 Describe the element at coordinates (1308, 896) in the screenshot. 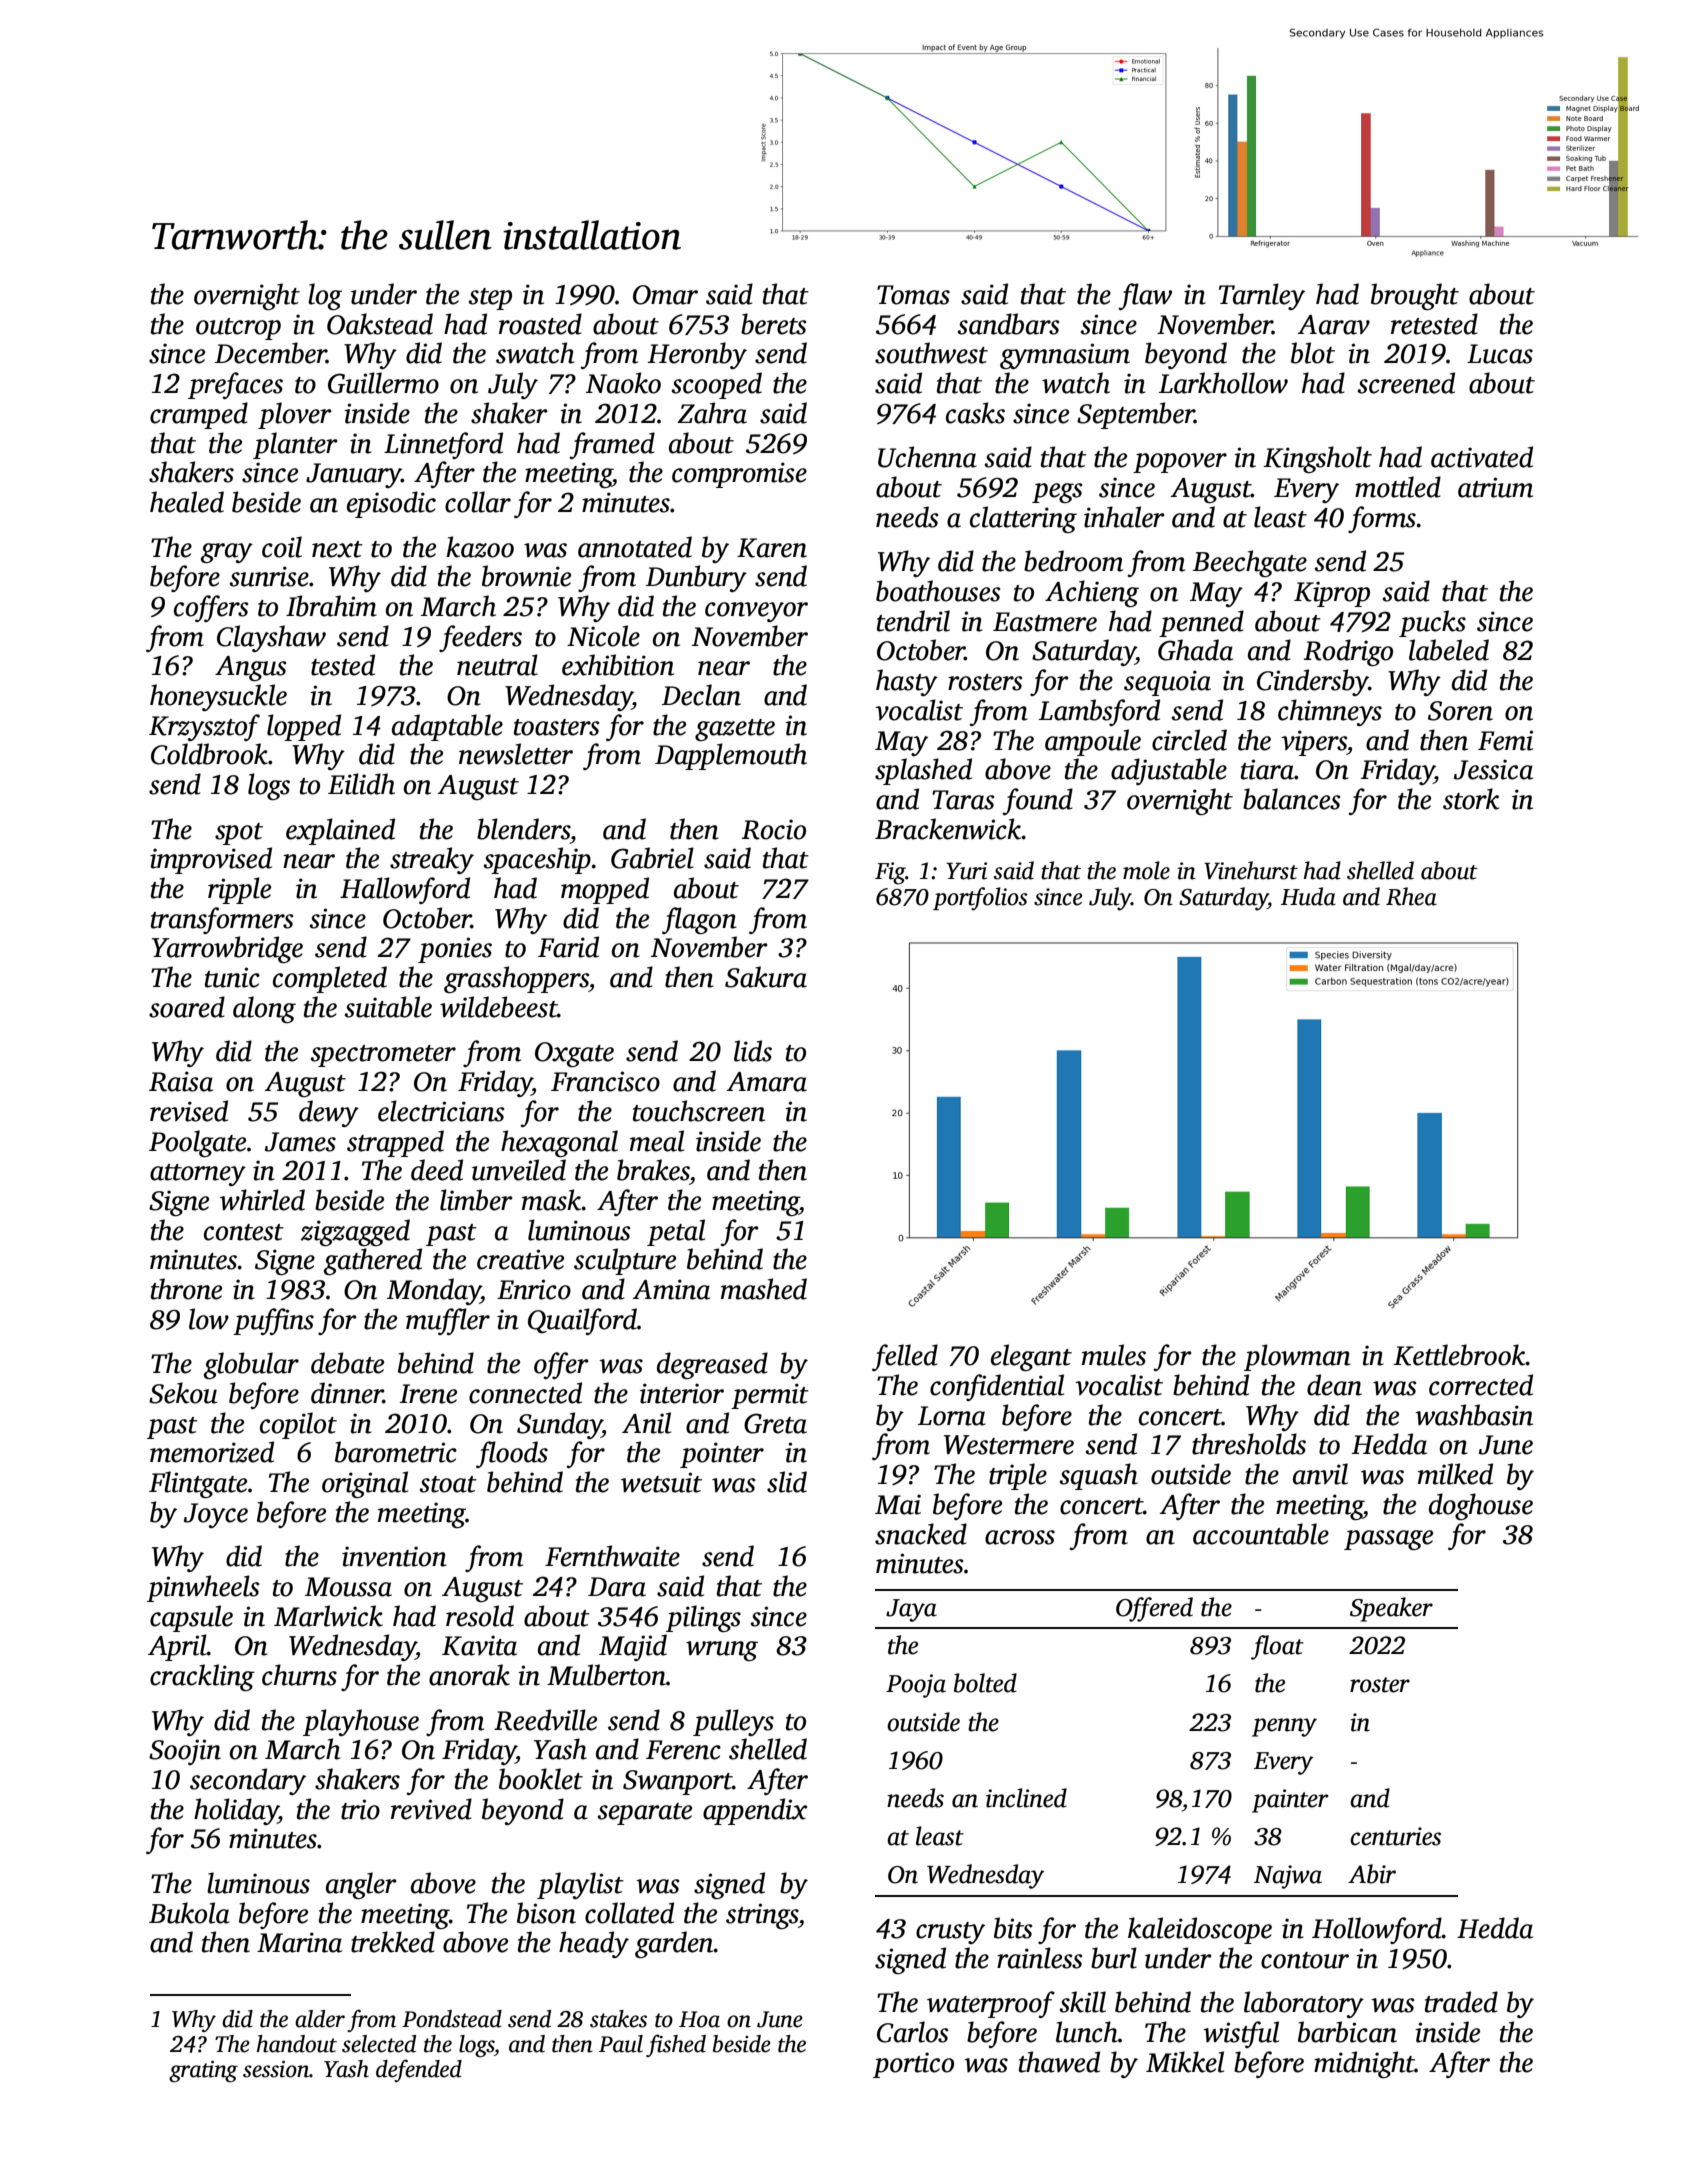

I see `Huda` at that location.
